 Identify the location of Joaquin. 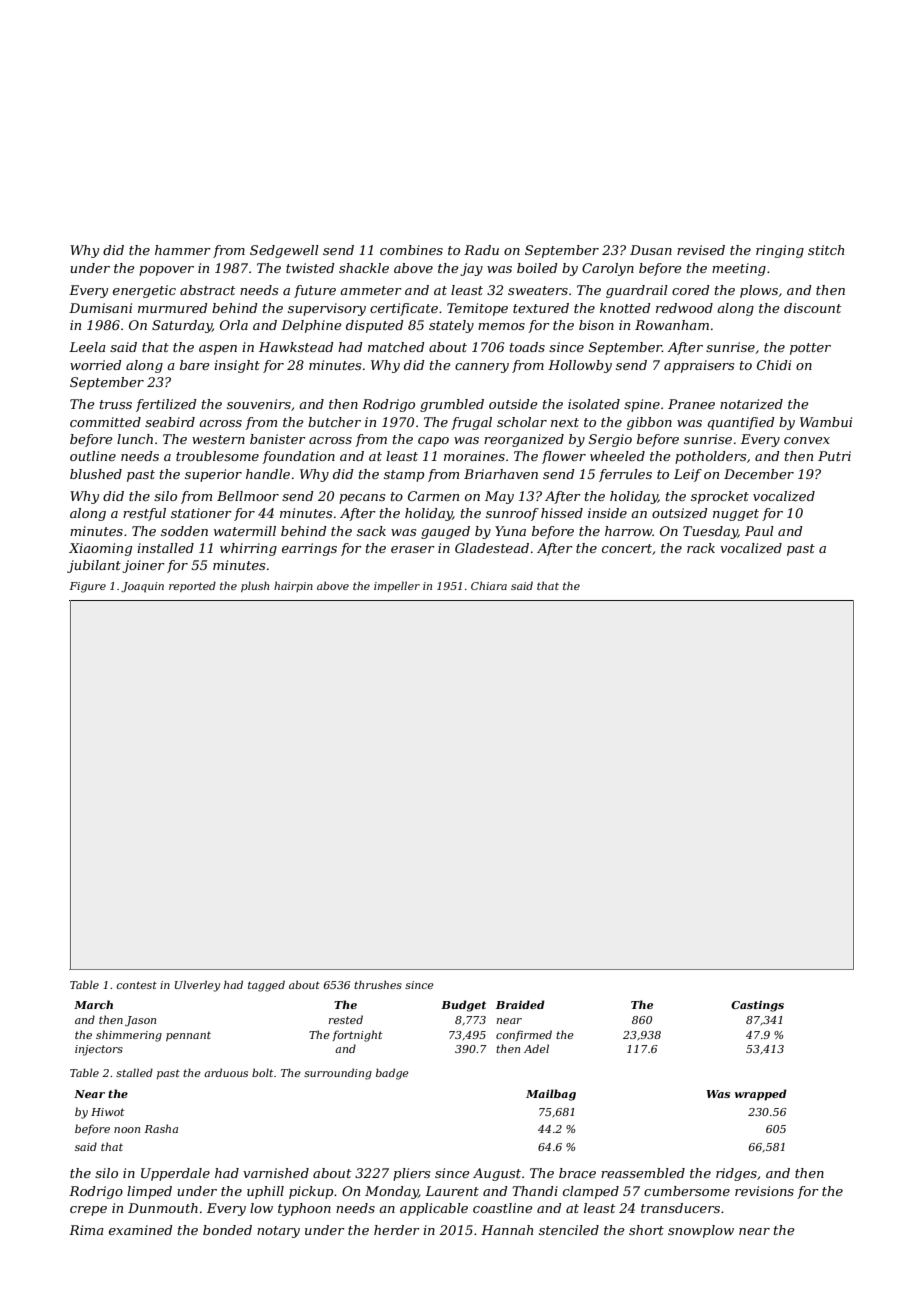
(142, 587).
